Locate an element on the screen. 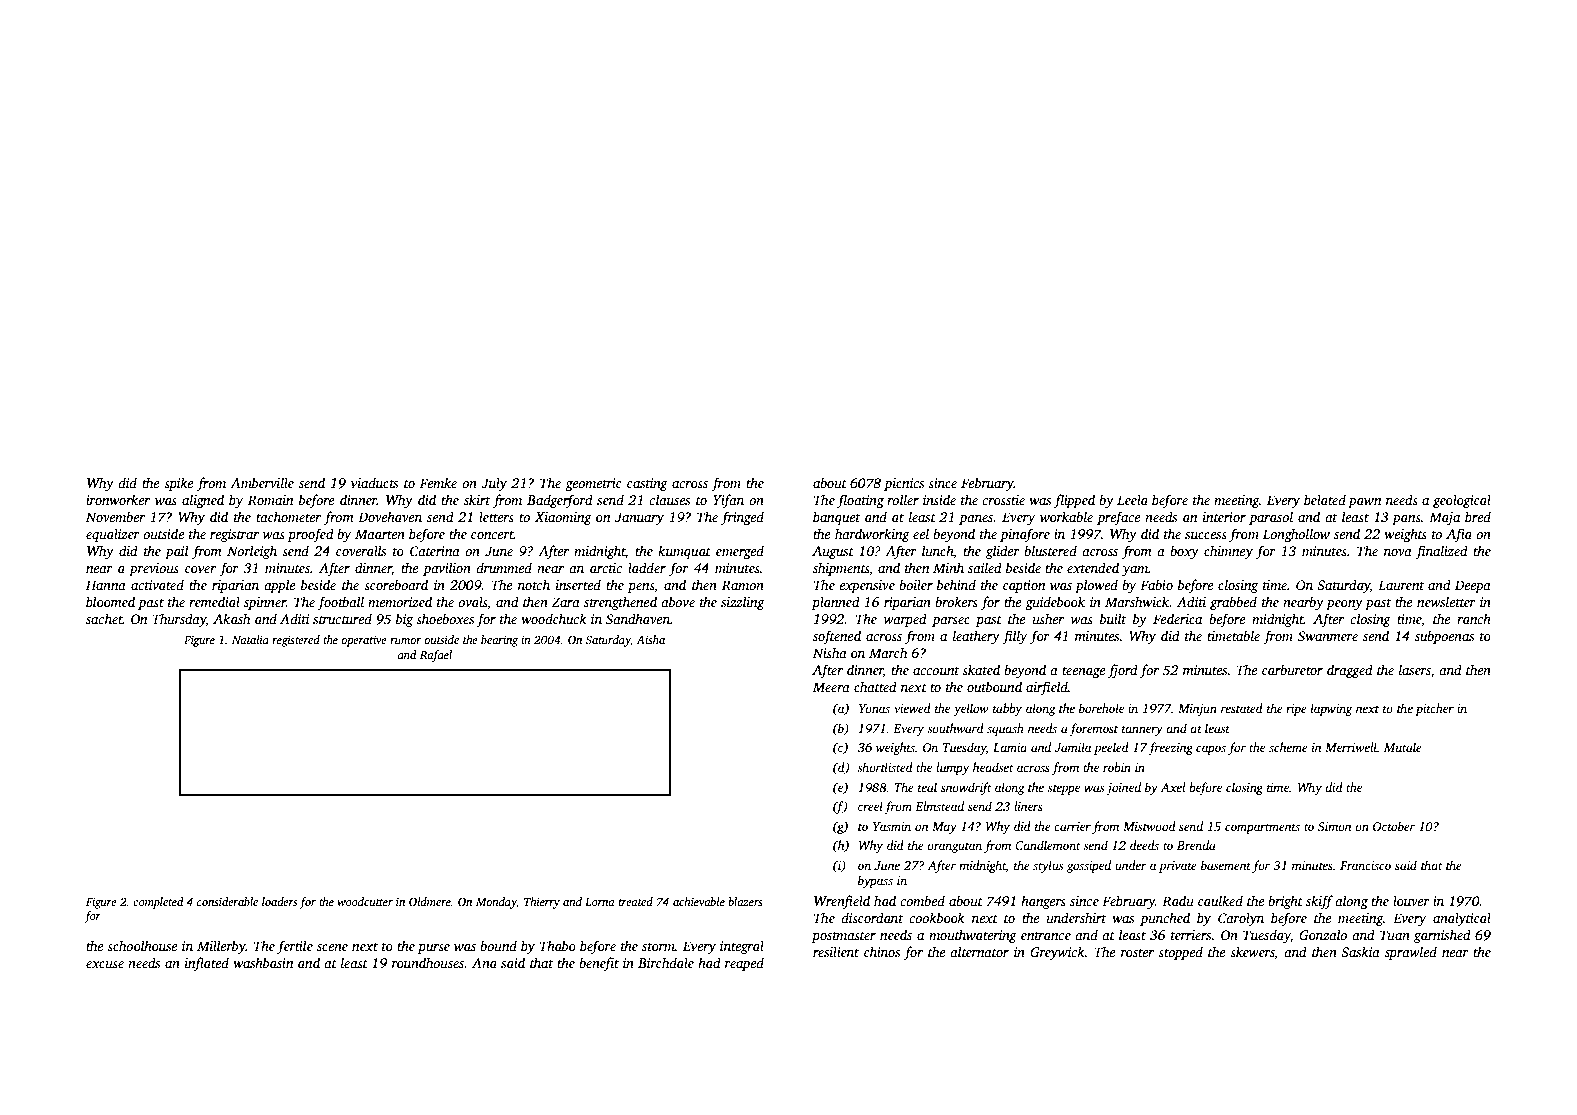 Image resolution: width=1577 pixels, height=1115 pixels. apple is located at coordinates (279, 586).
